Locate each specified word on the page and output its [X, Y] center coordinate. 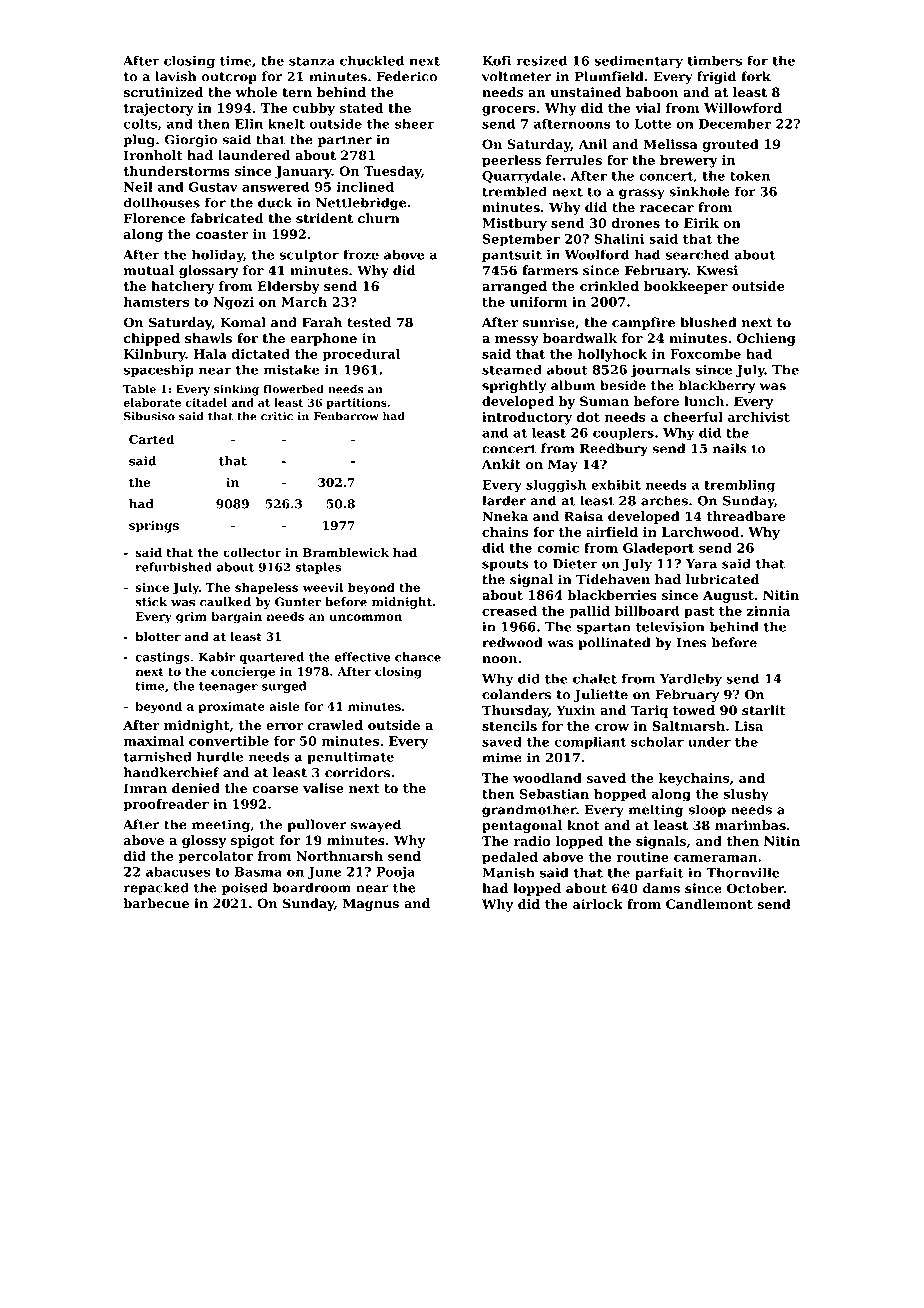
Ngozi [233, 303]
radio [532, 841]
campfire [643, 323]
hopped [620, 795]
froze [361, 254]
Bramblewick [346, 552]
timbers [714, 60]
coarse [275, 789]
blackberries [612, 595]
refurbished [173, 567]
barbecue [156, 903]
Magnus [371, 904]
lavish [176, 76]
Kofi [496, 60]
